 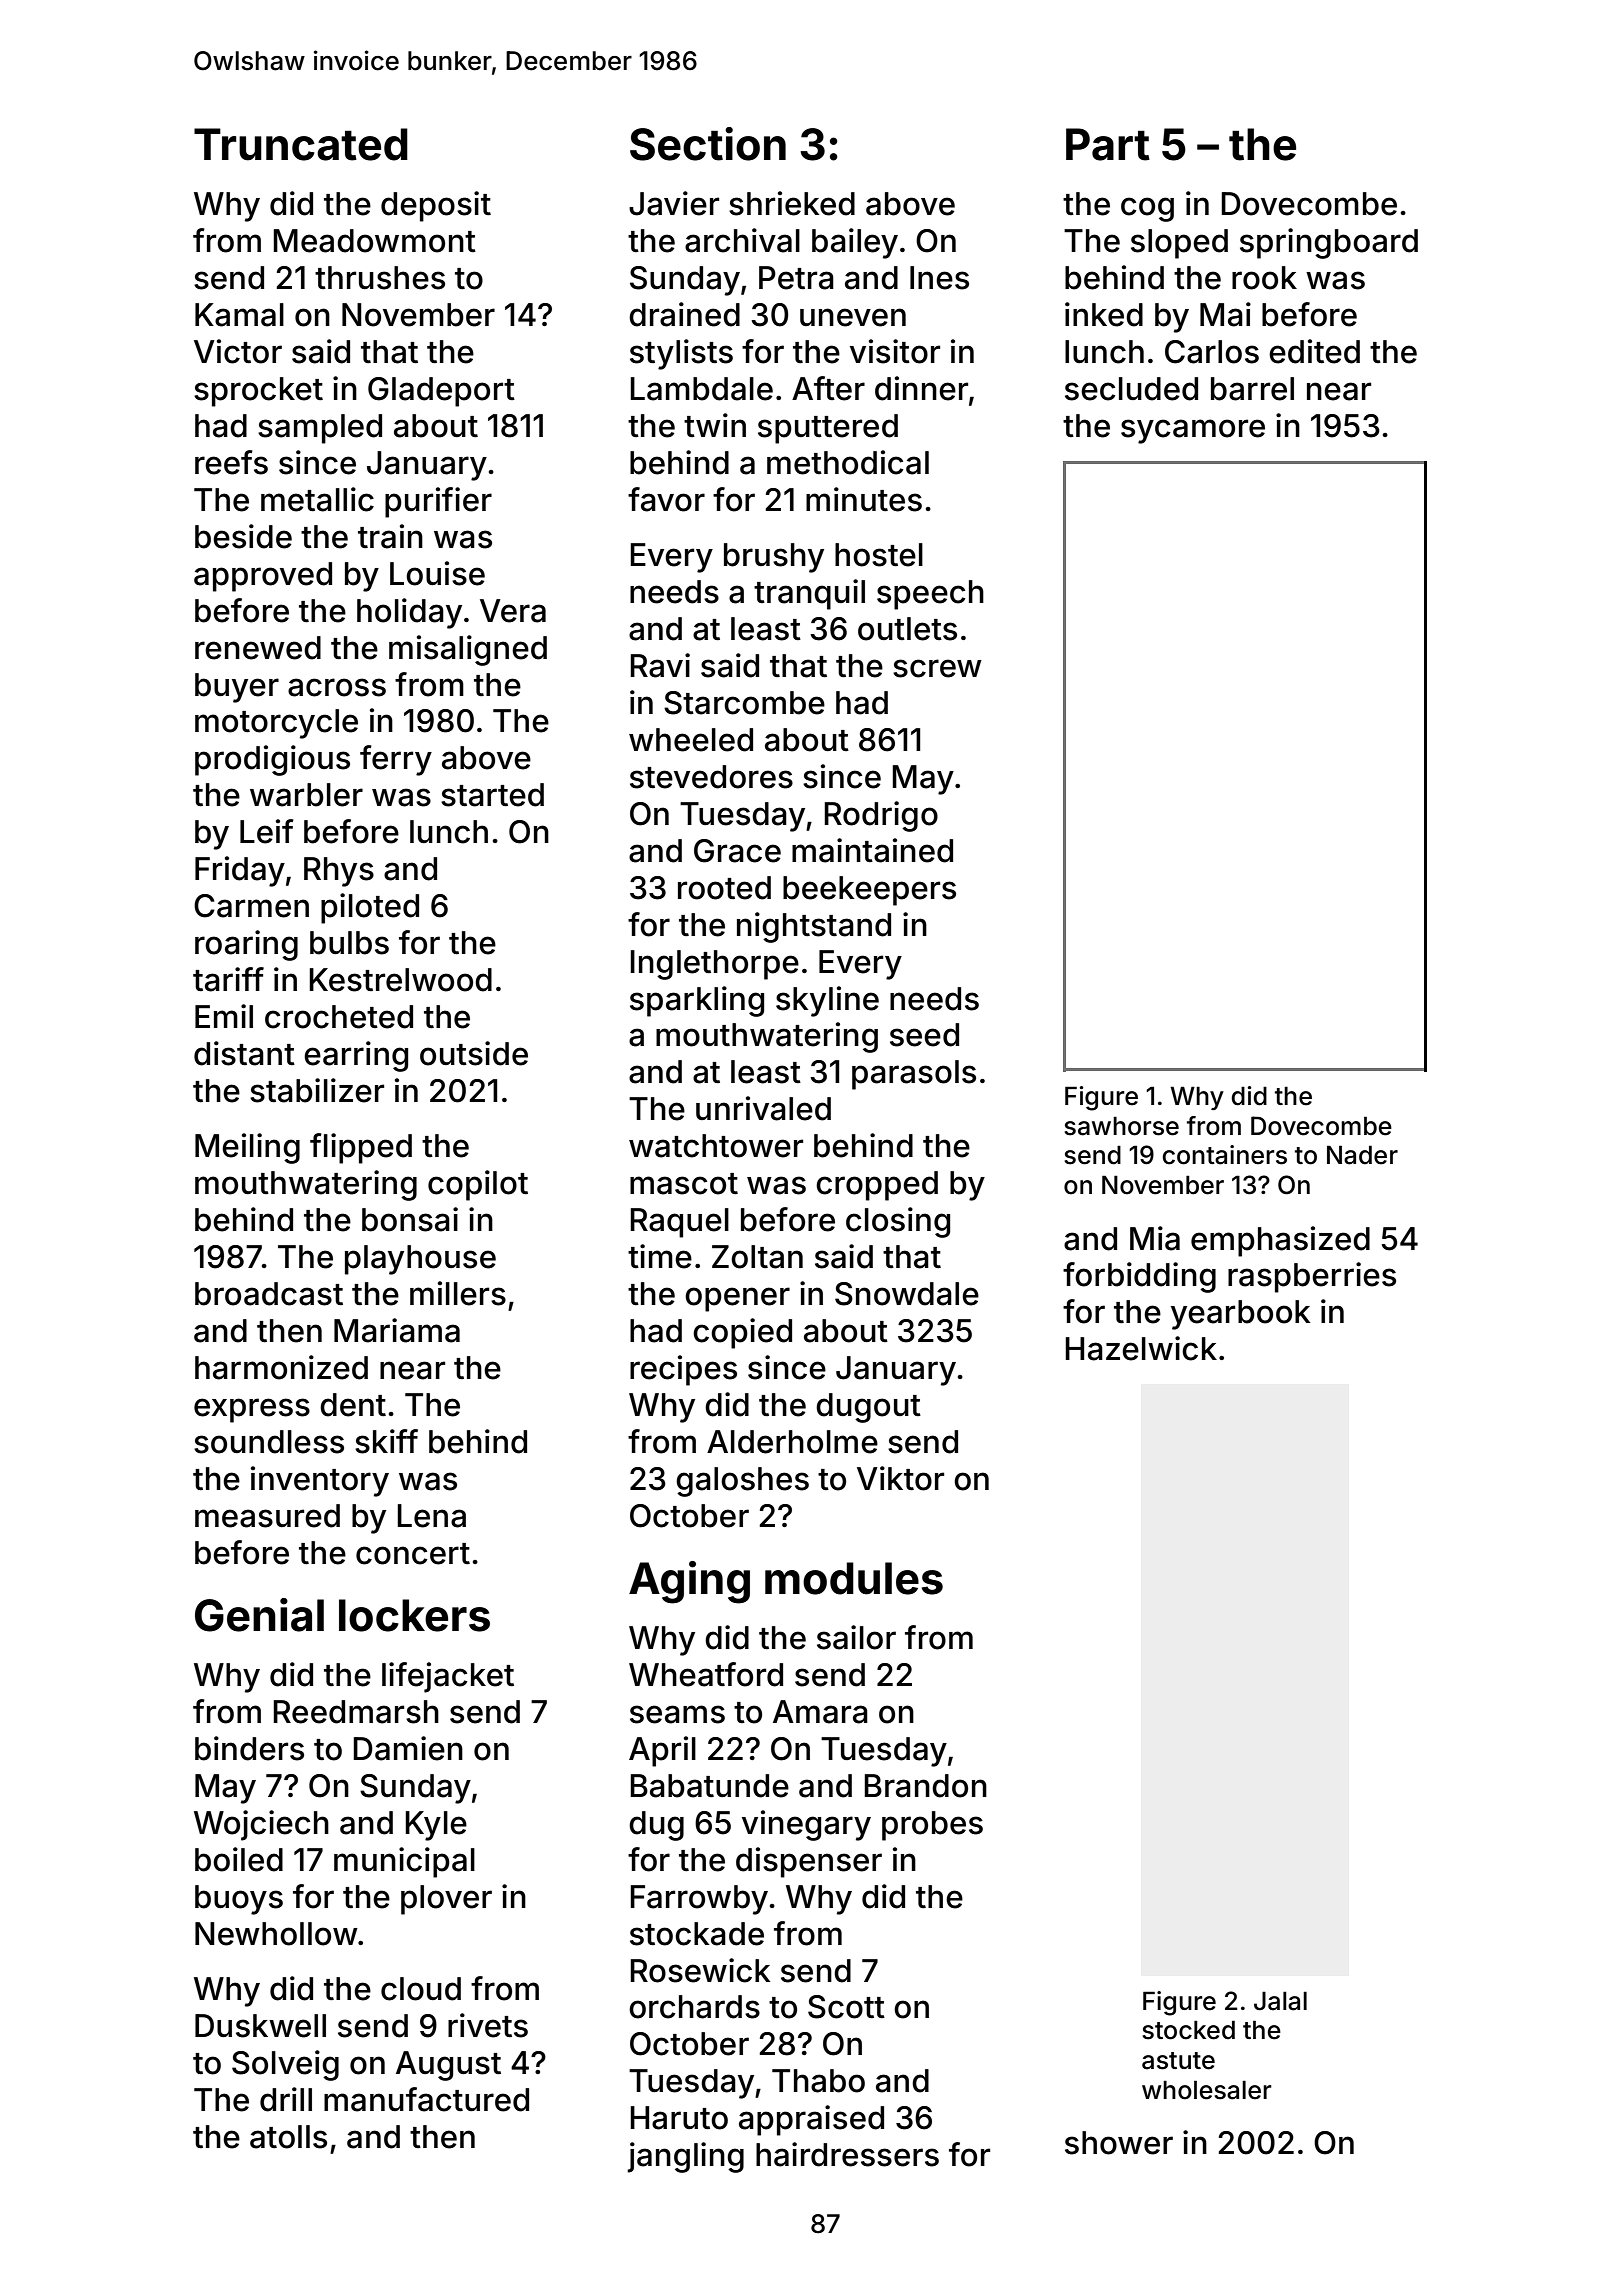 What do you see at coordinates (238, 351) in the screenshot?
I see `Victor` at bounding box center [238, 351].
